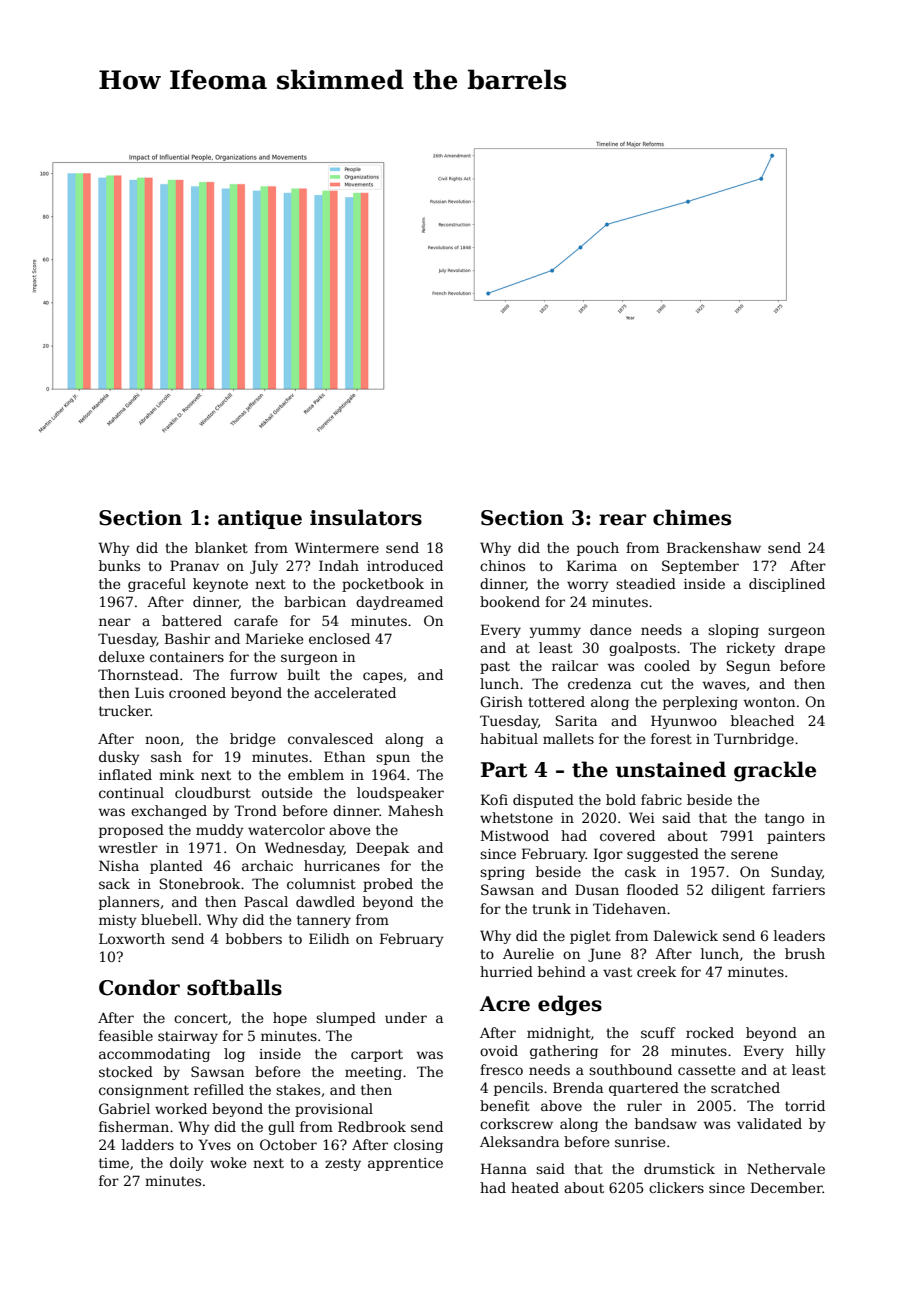  Describe the element at coordinates (221, 547) in the screenshot. I see `blanket` at that location.
